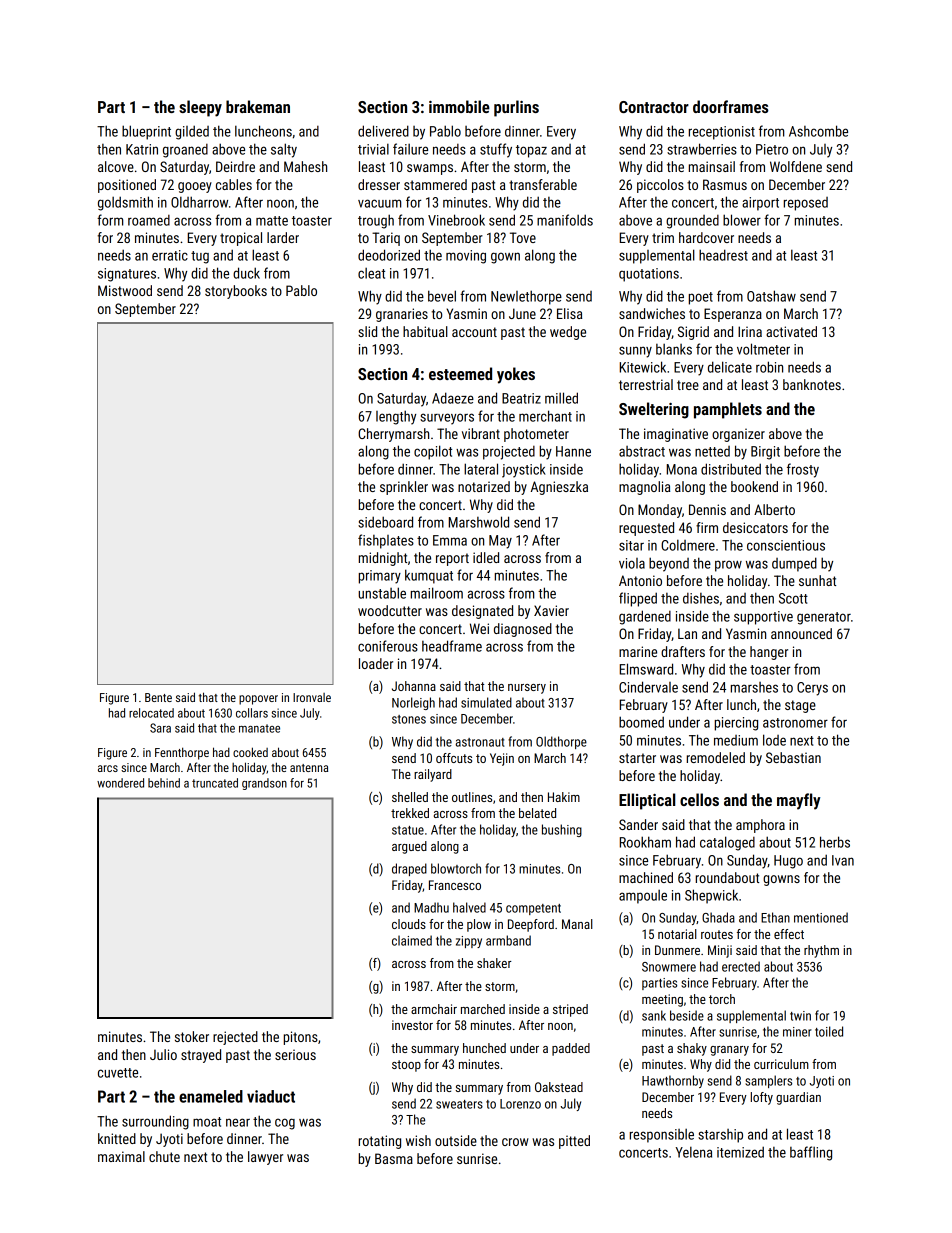 This document has height=1233, width=952. I want to click on robin, so click(769, 367).
